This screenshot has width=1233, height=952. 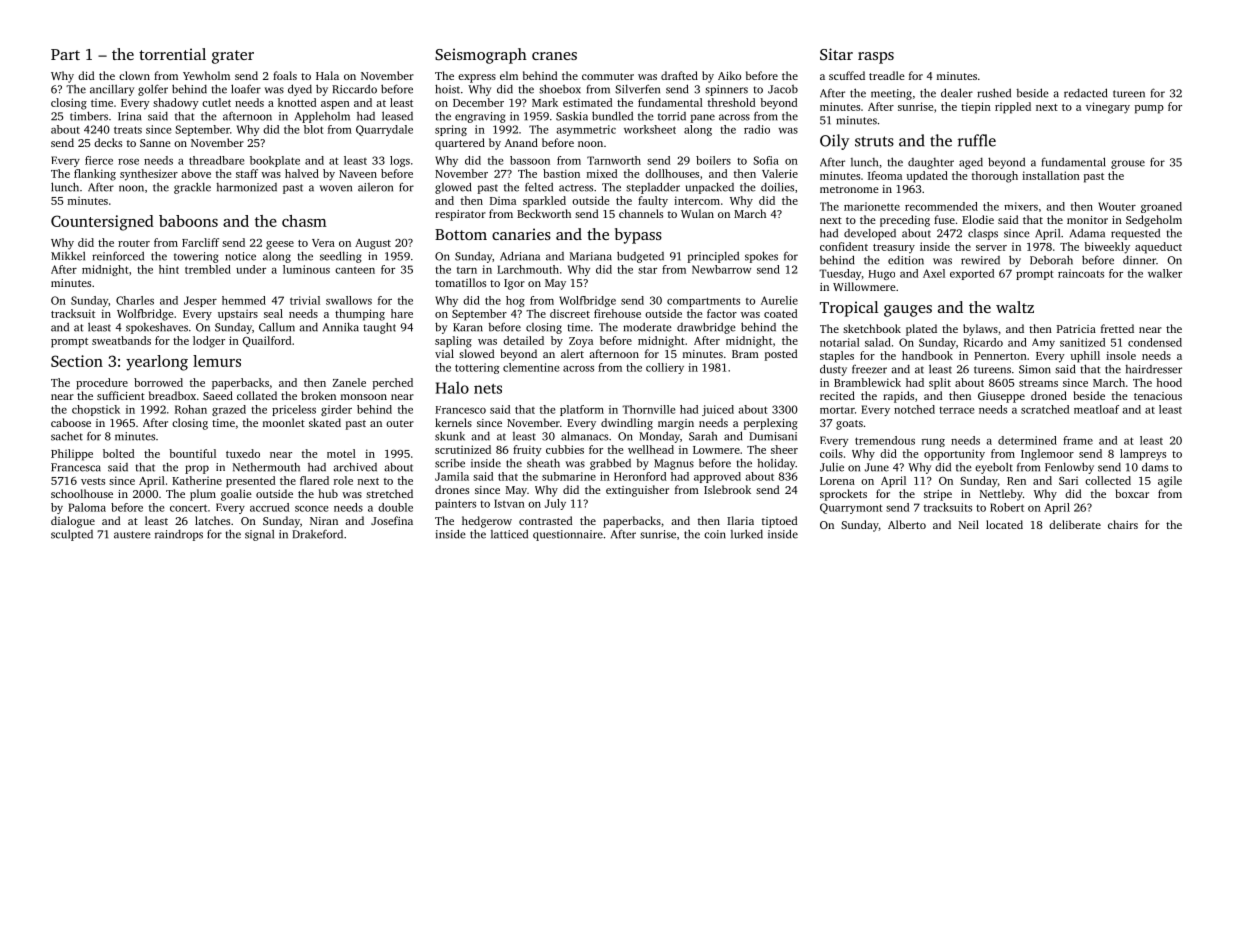 What do you see at coordinates (481, 56) in the screenshot?
I see `Seismograph` at bounding box center [481, 56].
